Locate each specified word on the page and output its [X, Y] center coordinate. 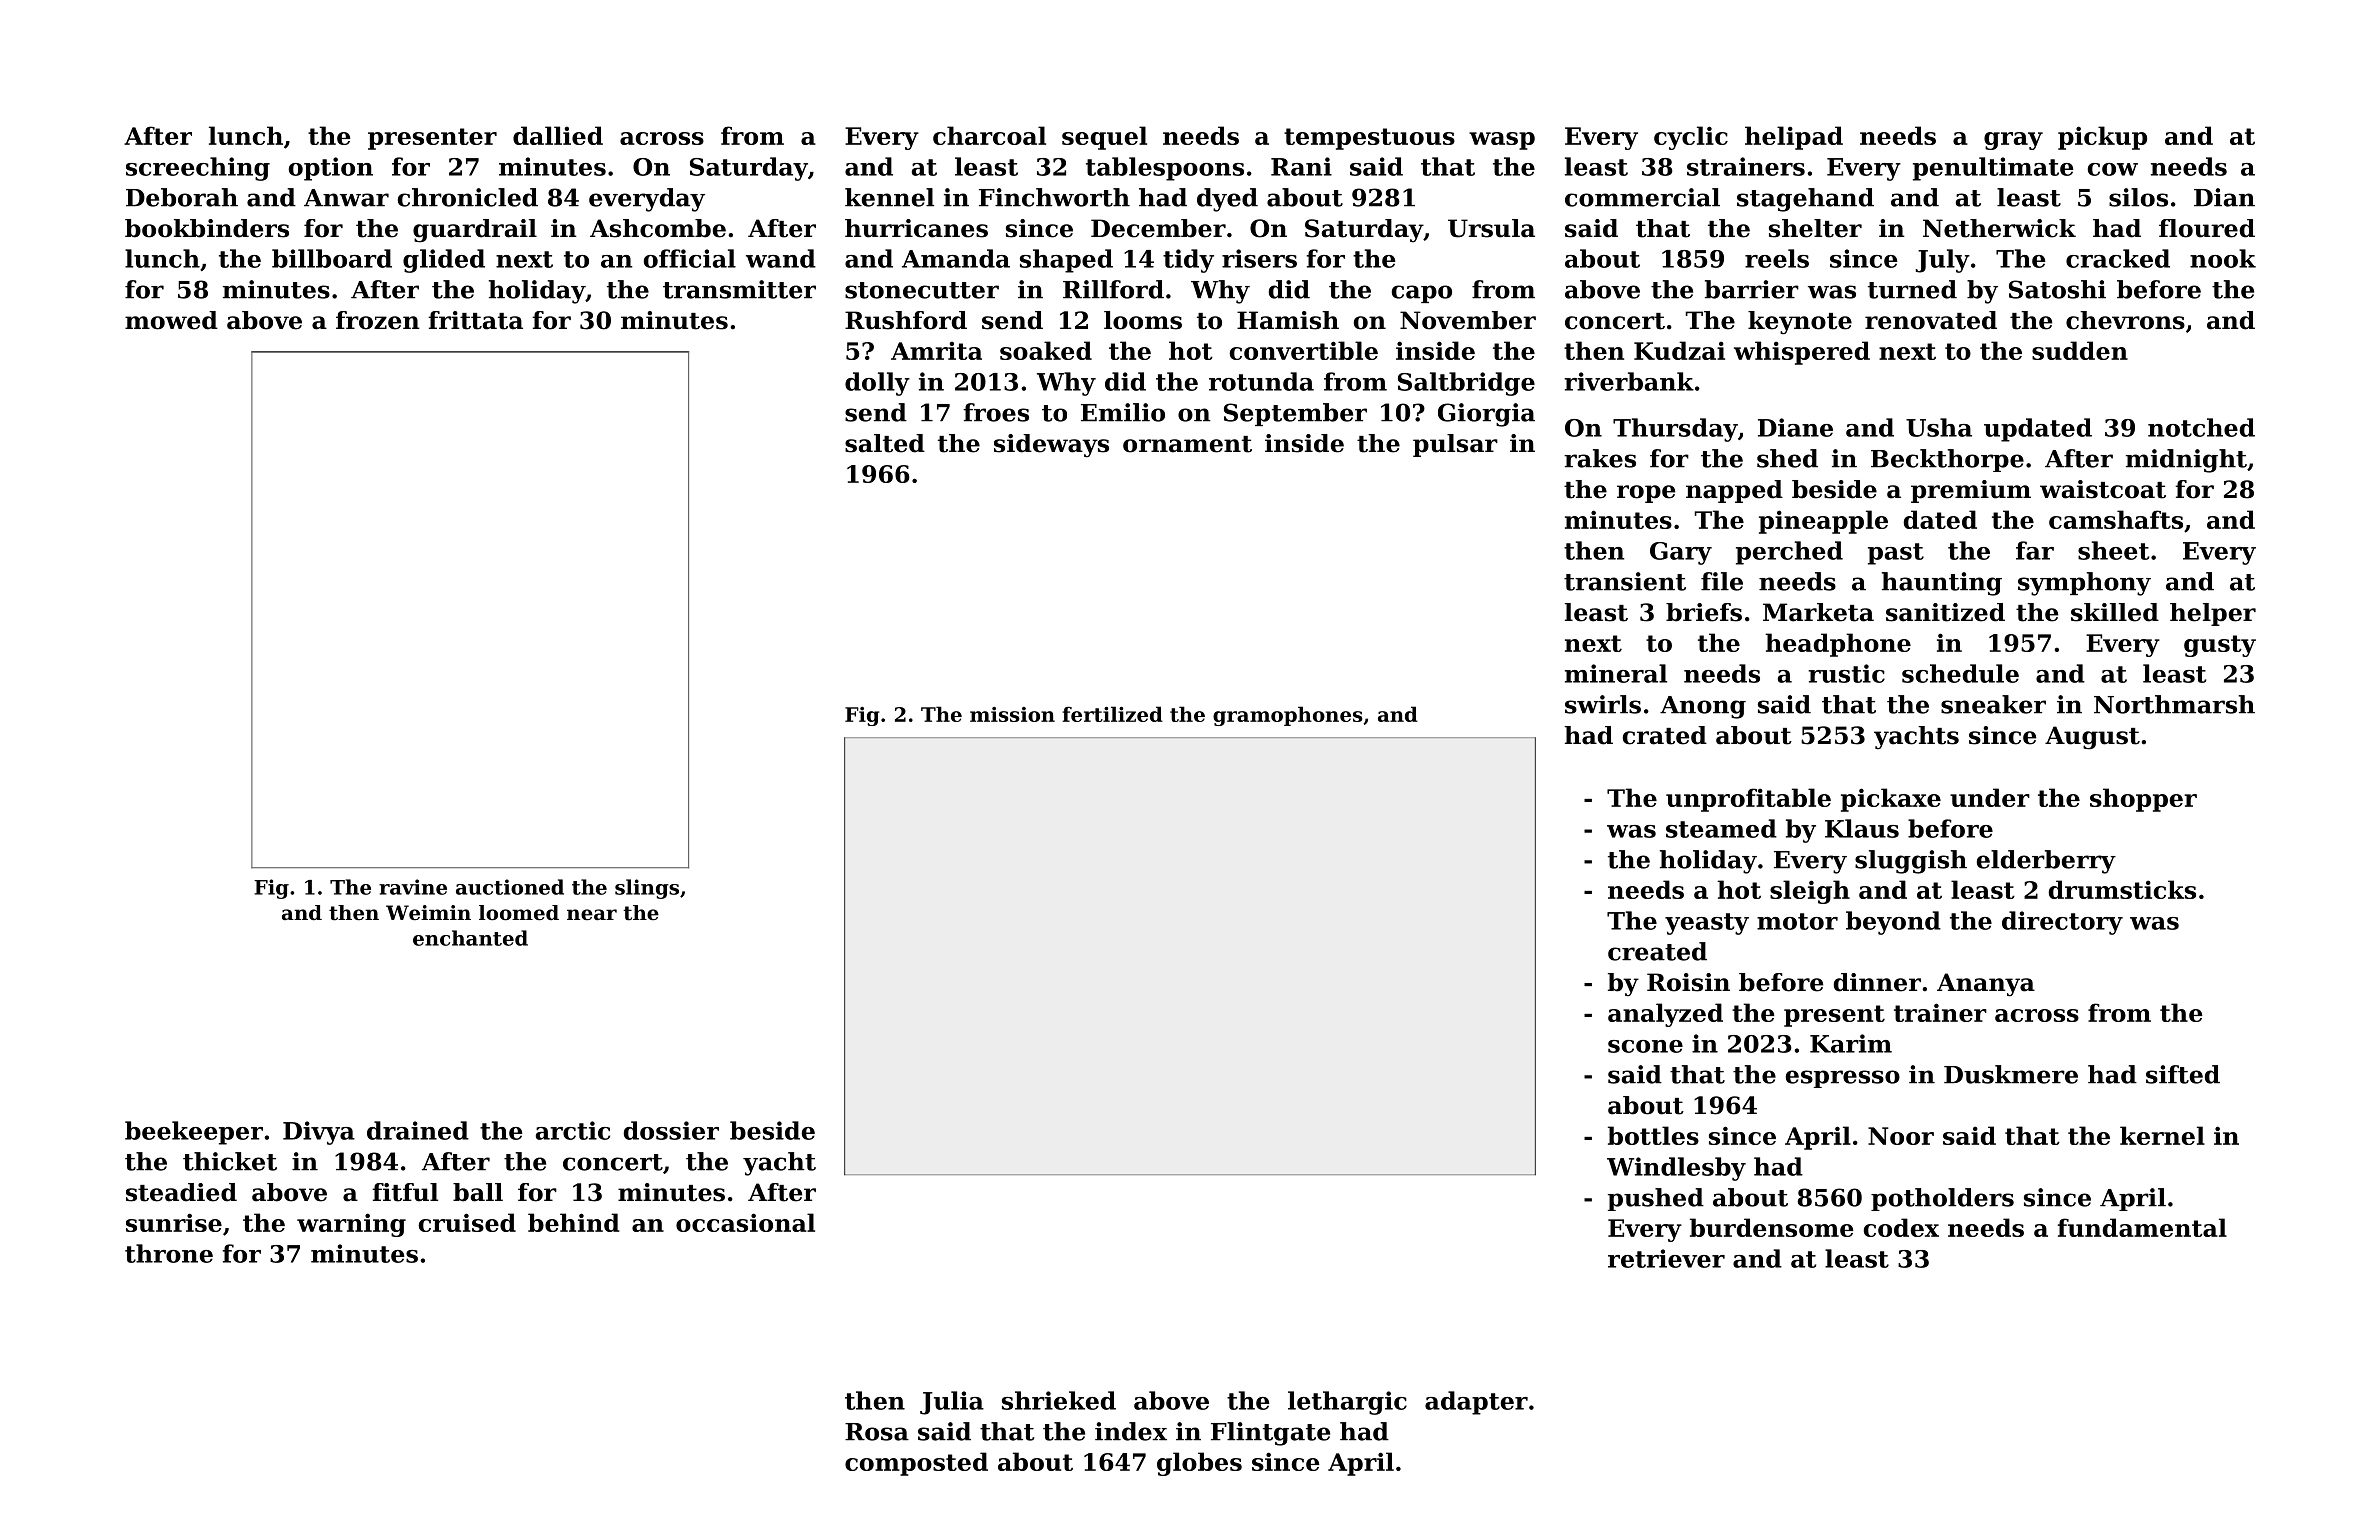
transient [1625, 581]
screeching [198, 169]
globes [1199, 1464]
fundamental [2142, 1227]
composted [916, 1464]
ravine [413, 887]
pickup [2102, 138]
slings [647, 889]
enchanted [470, 938]
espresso [1843, 1079]
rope [1646, 494]
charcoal [989, 135]
